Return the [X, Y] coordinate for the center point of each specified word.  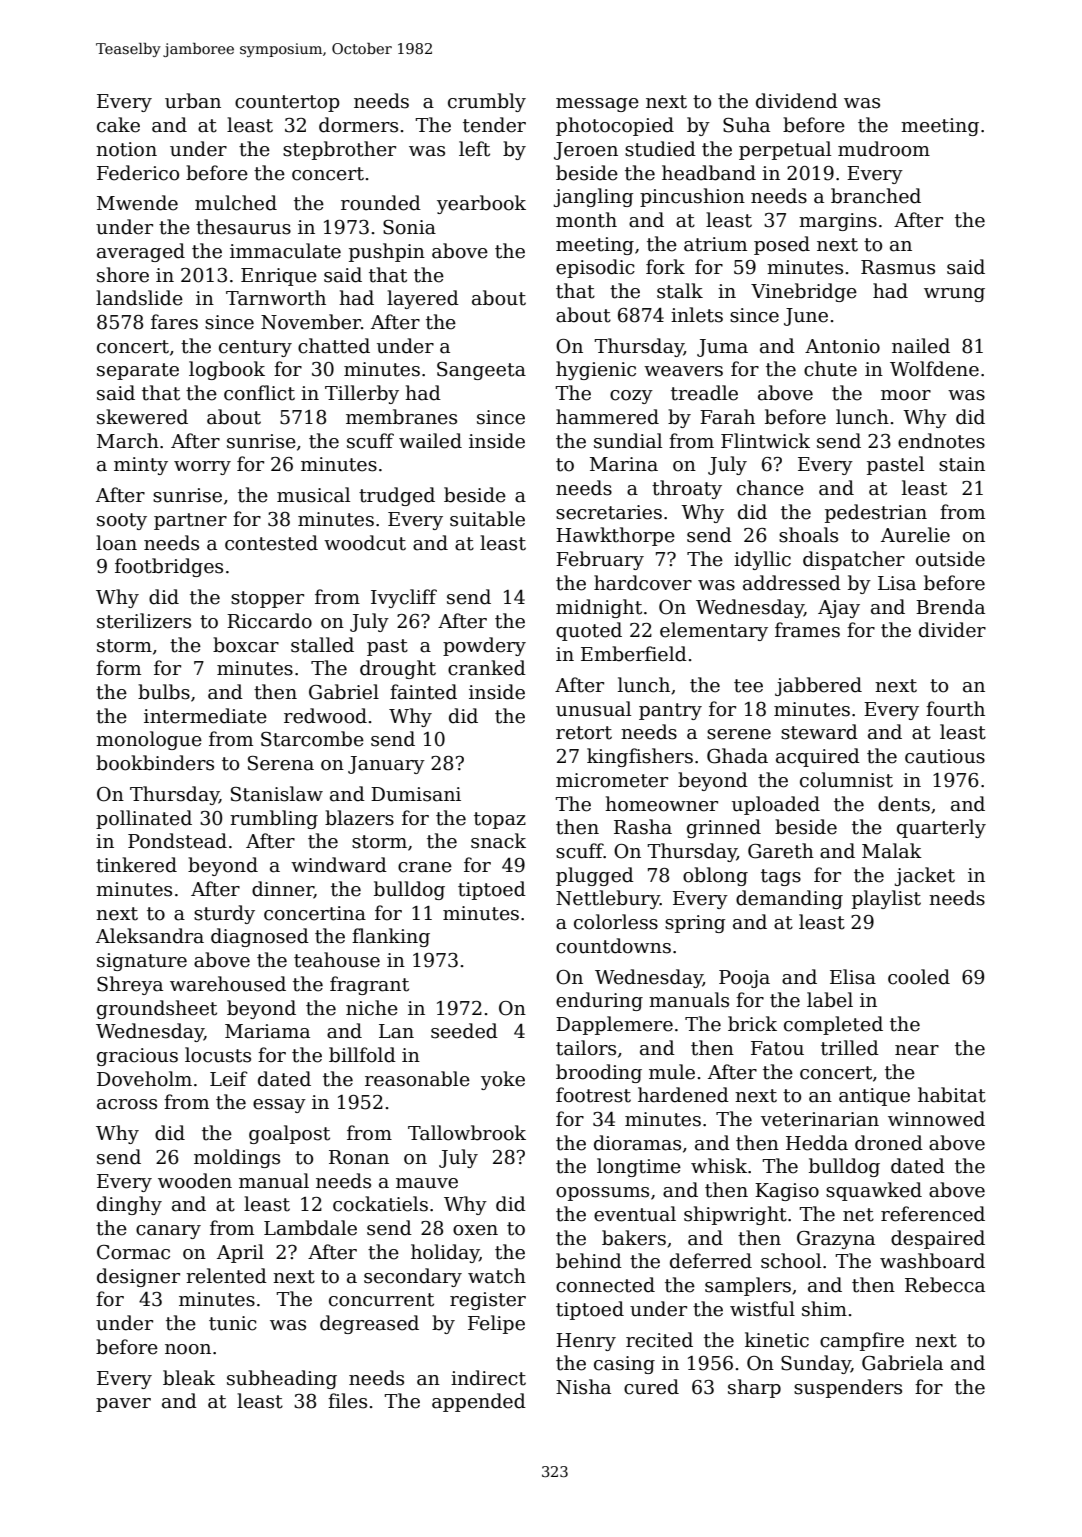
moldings [237, 1158]
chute [830, 369]
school [791, 1261]
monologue [149, 740]
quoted [589, 631]
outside [950, 559]
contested [271, 543]
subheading [282, 1379]
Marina [624, 464]
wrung [954, 295]
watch [497, 1276]
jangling [593, 197]
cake [118, 125]
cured [651, 1387]
